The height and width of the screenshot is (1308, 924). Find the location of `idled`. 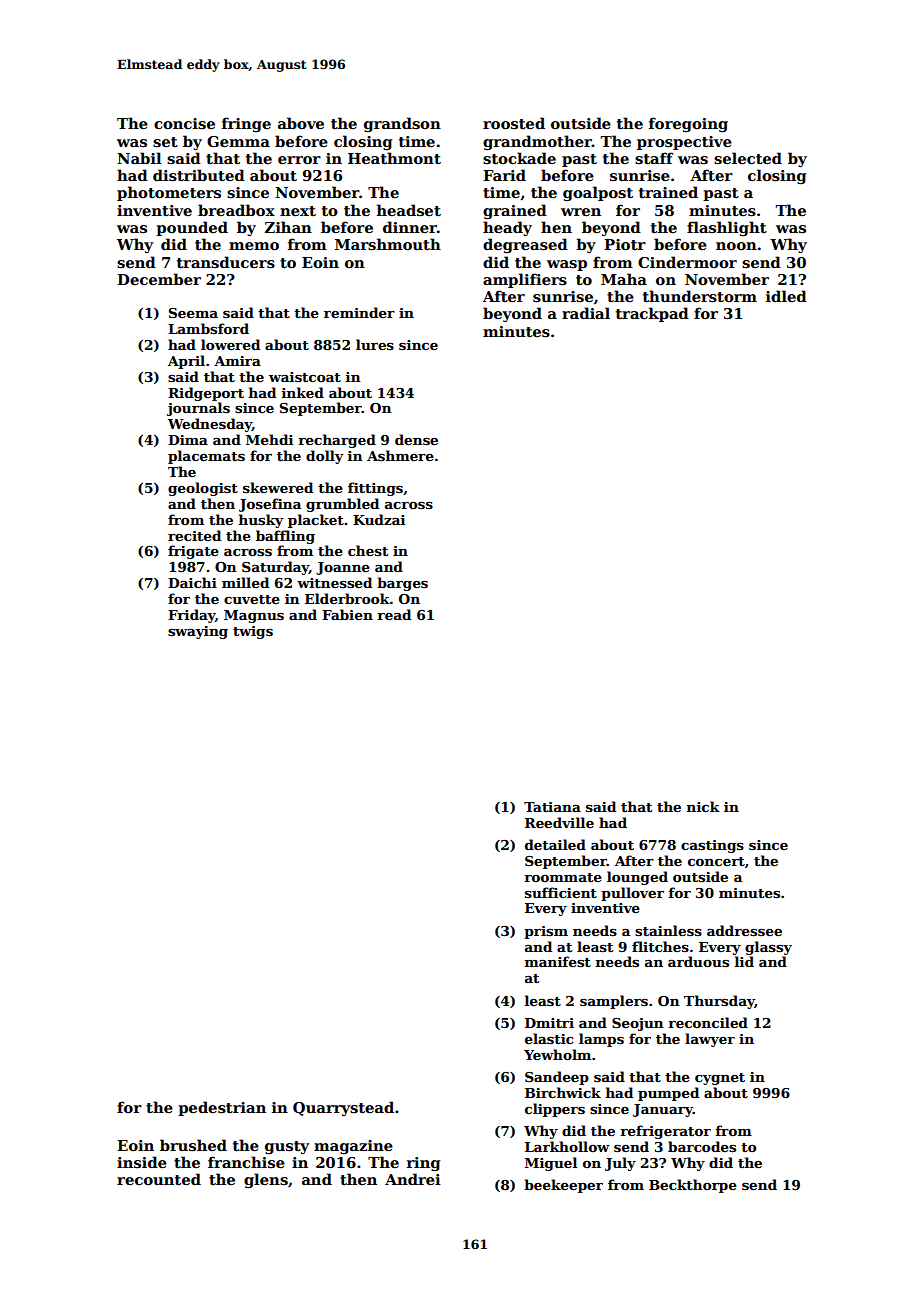

idled is located at coordinates (786, 296).
